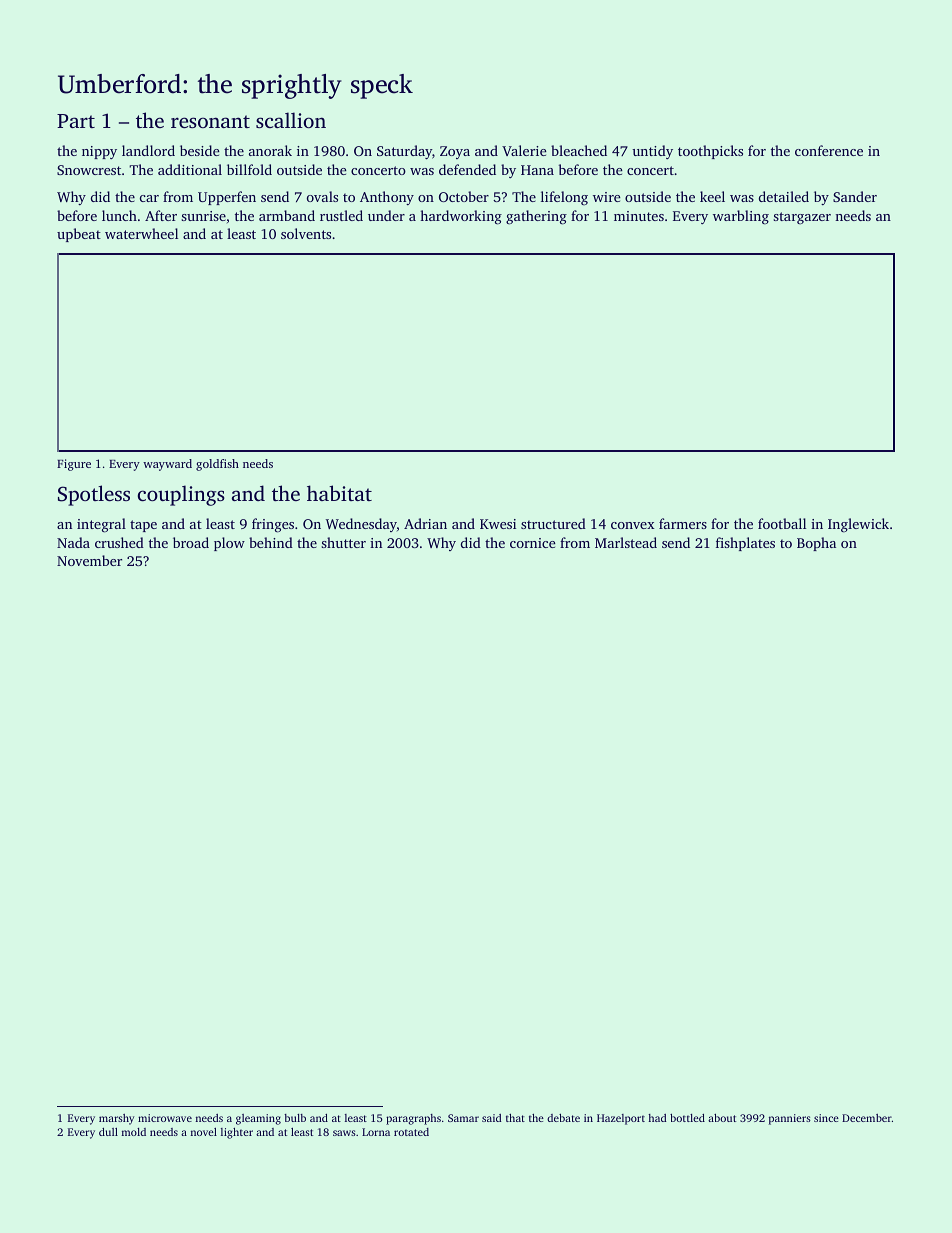 The height and width of the screenshot is (1233, 952). I want to click on hardworking, so click(461, 217).
